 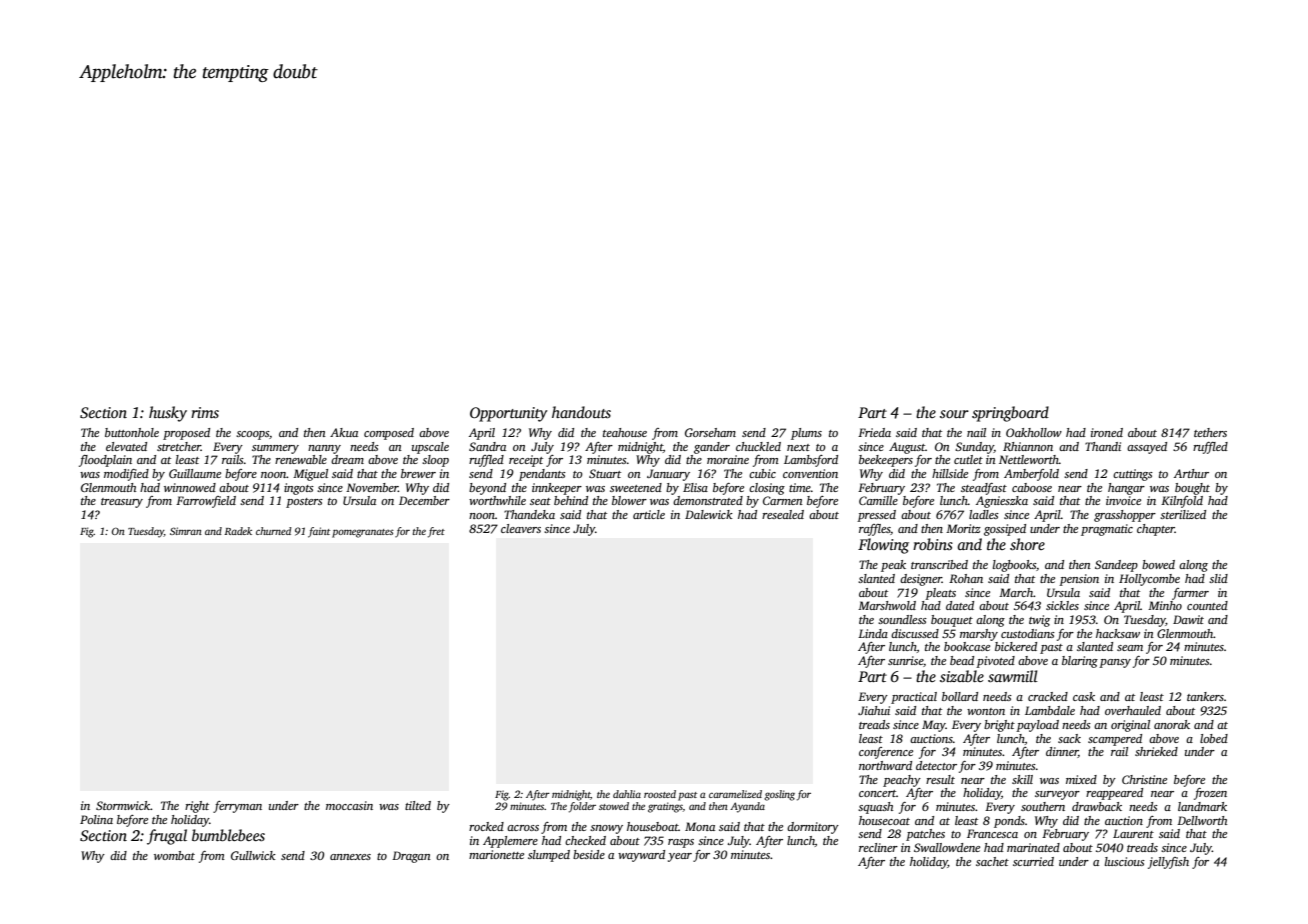 I want to click on year, so click(x=680, y=857).
